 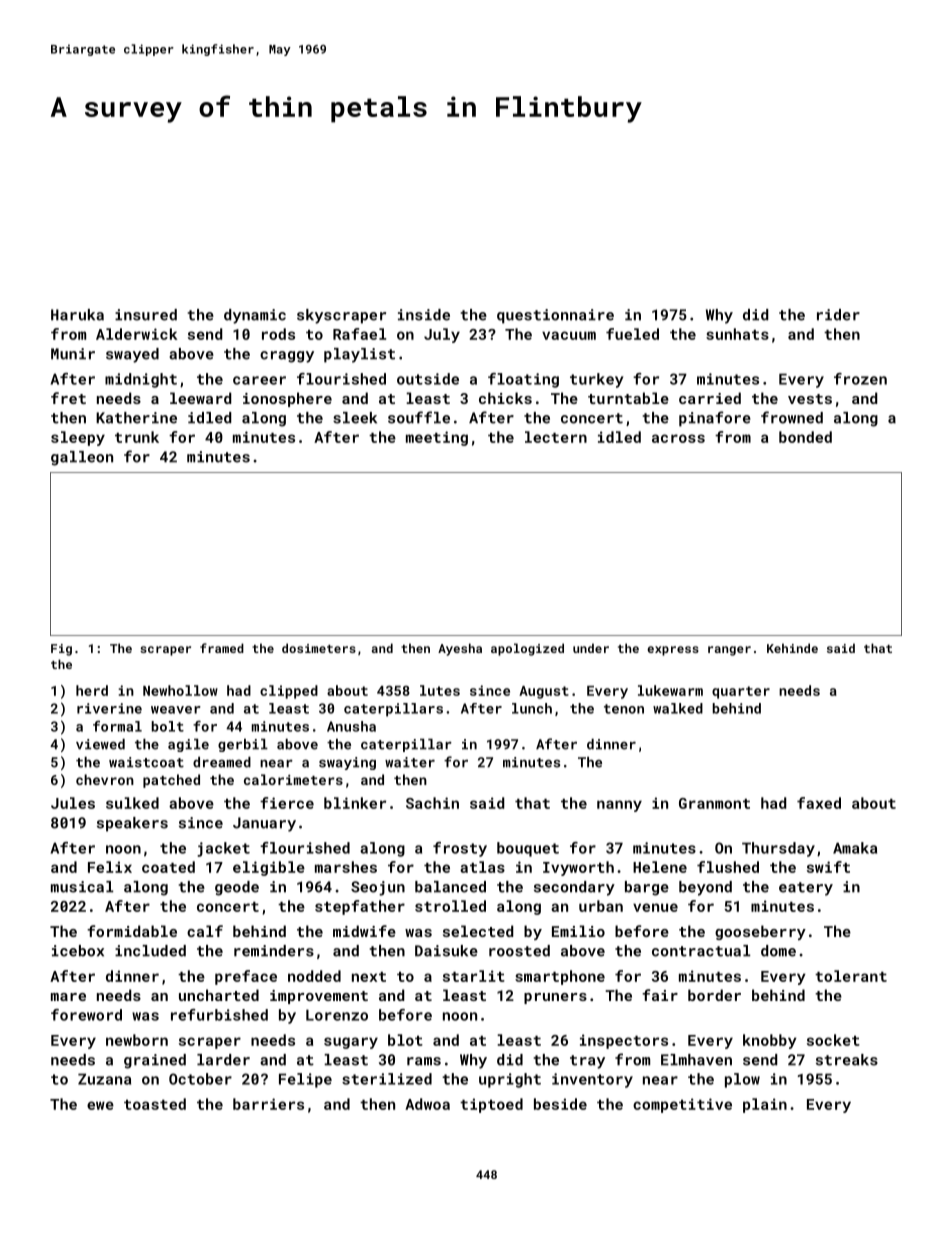 I want to click on viewed, so click(x=100, y=744).
